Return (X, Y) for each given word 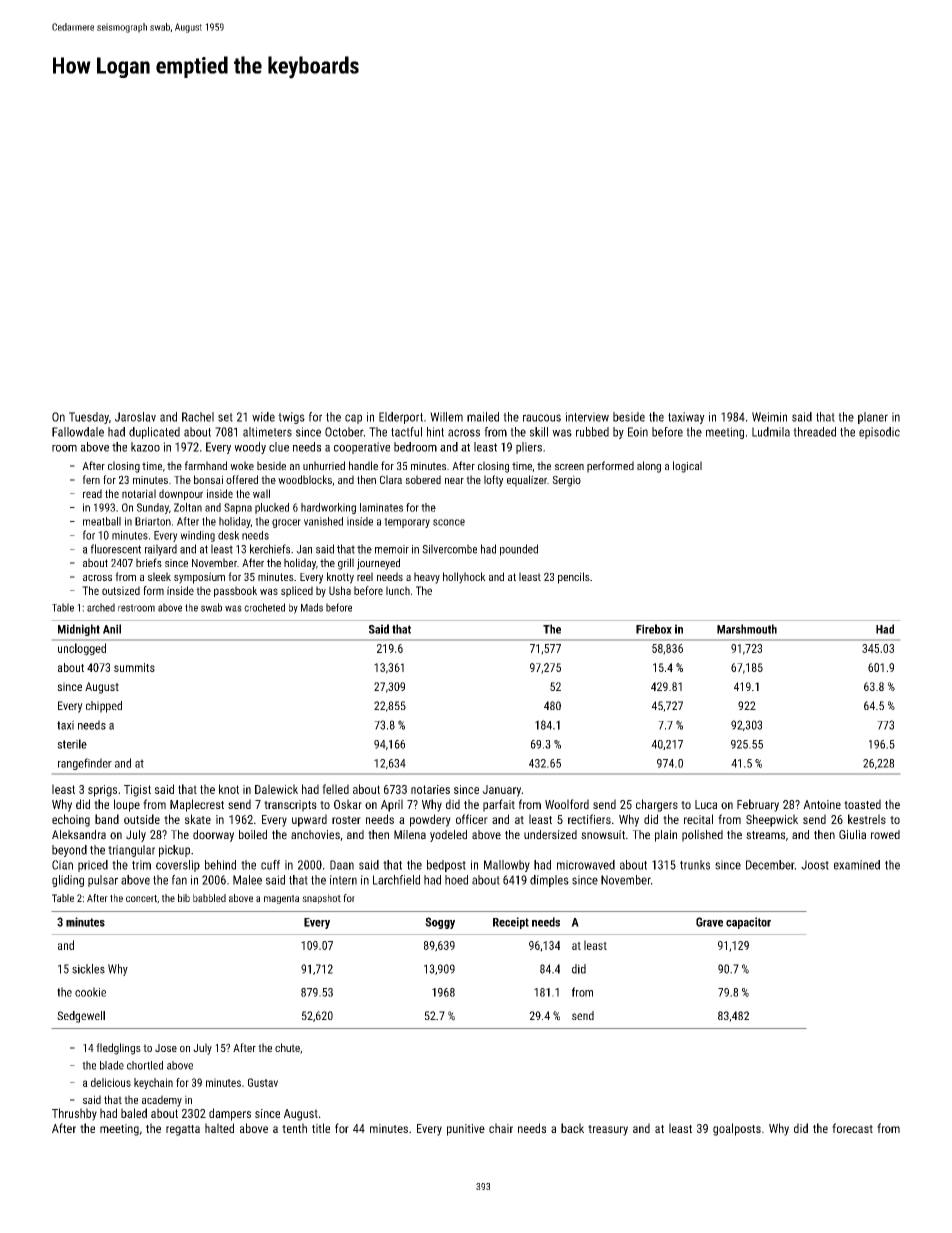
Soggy (440, 923)
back (572, 1128)
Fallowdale (78, 432)
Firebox (654, 629)
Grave (709, 922)
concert (141, 898)
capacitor (748, 923)
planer (873, 418)
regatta (183, 1130)
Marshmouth (747, 629)
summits (134, 667)
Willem (446, 417)
